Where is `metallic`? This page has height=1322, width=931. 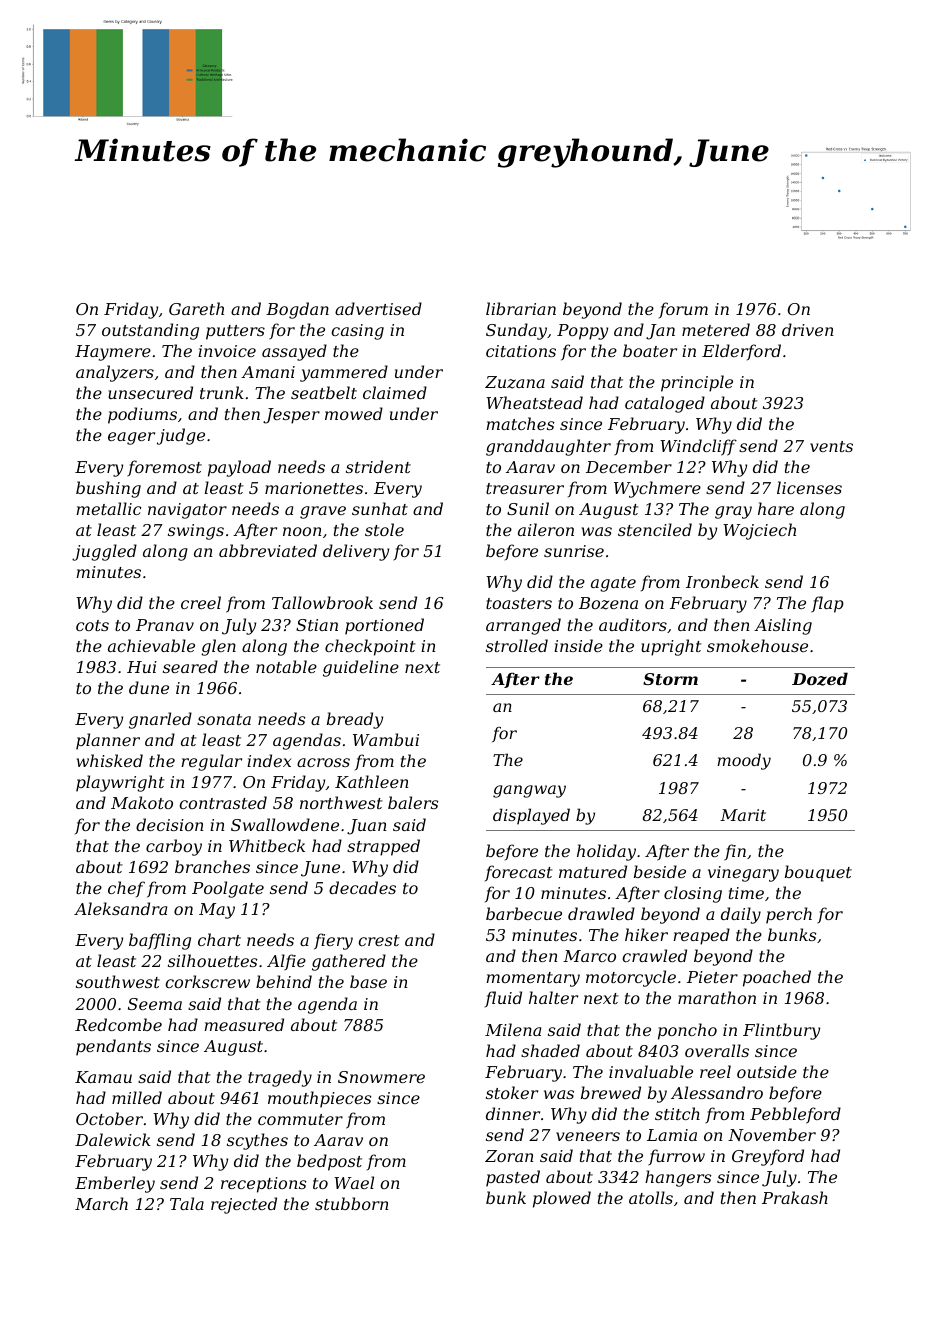
metallic is located at coordinates (108, 508).
